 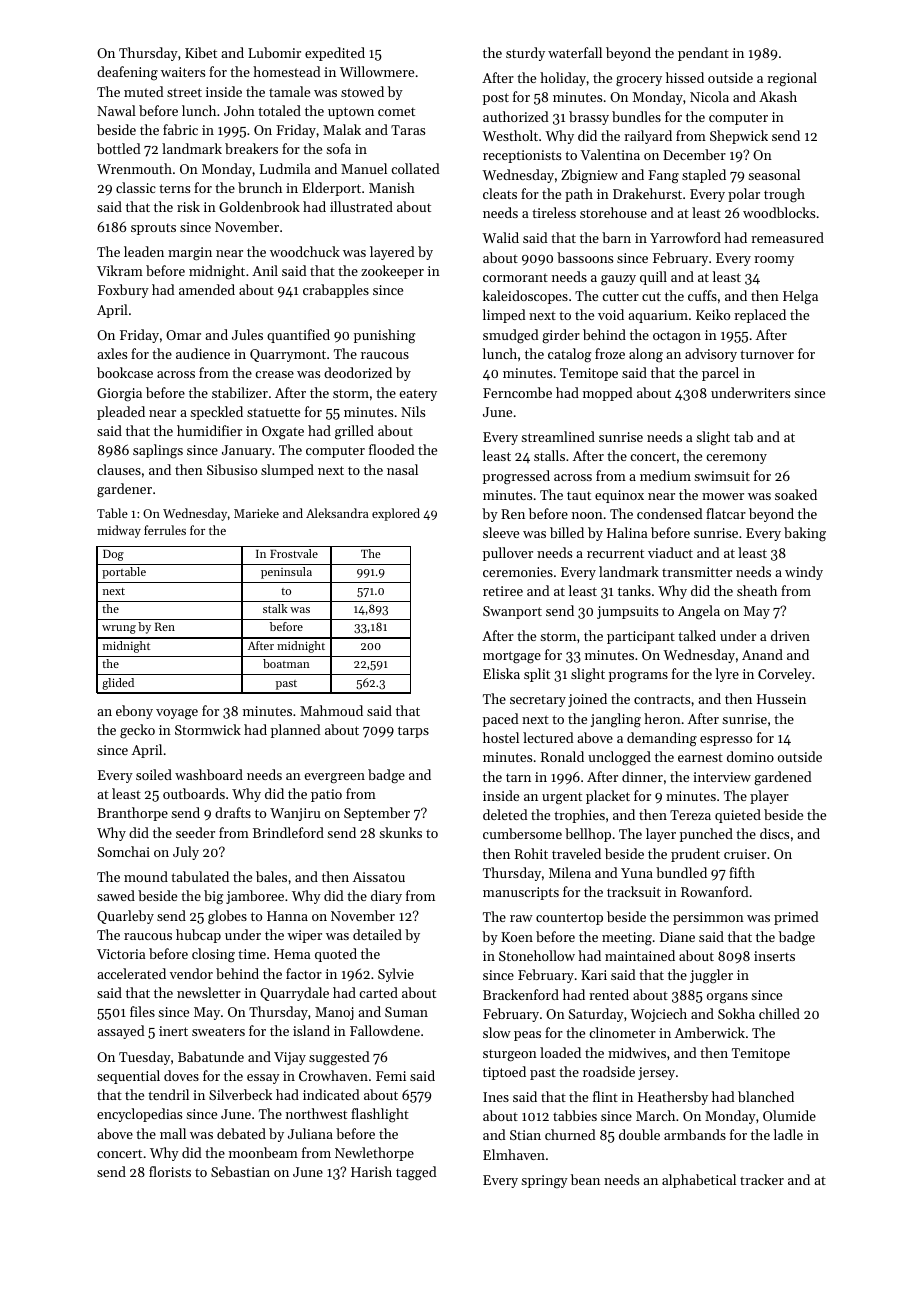 What do you see at coordinates (247, 334) in the screenshot?
I see `Jules` at bounding box center [247, 334].
